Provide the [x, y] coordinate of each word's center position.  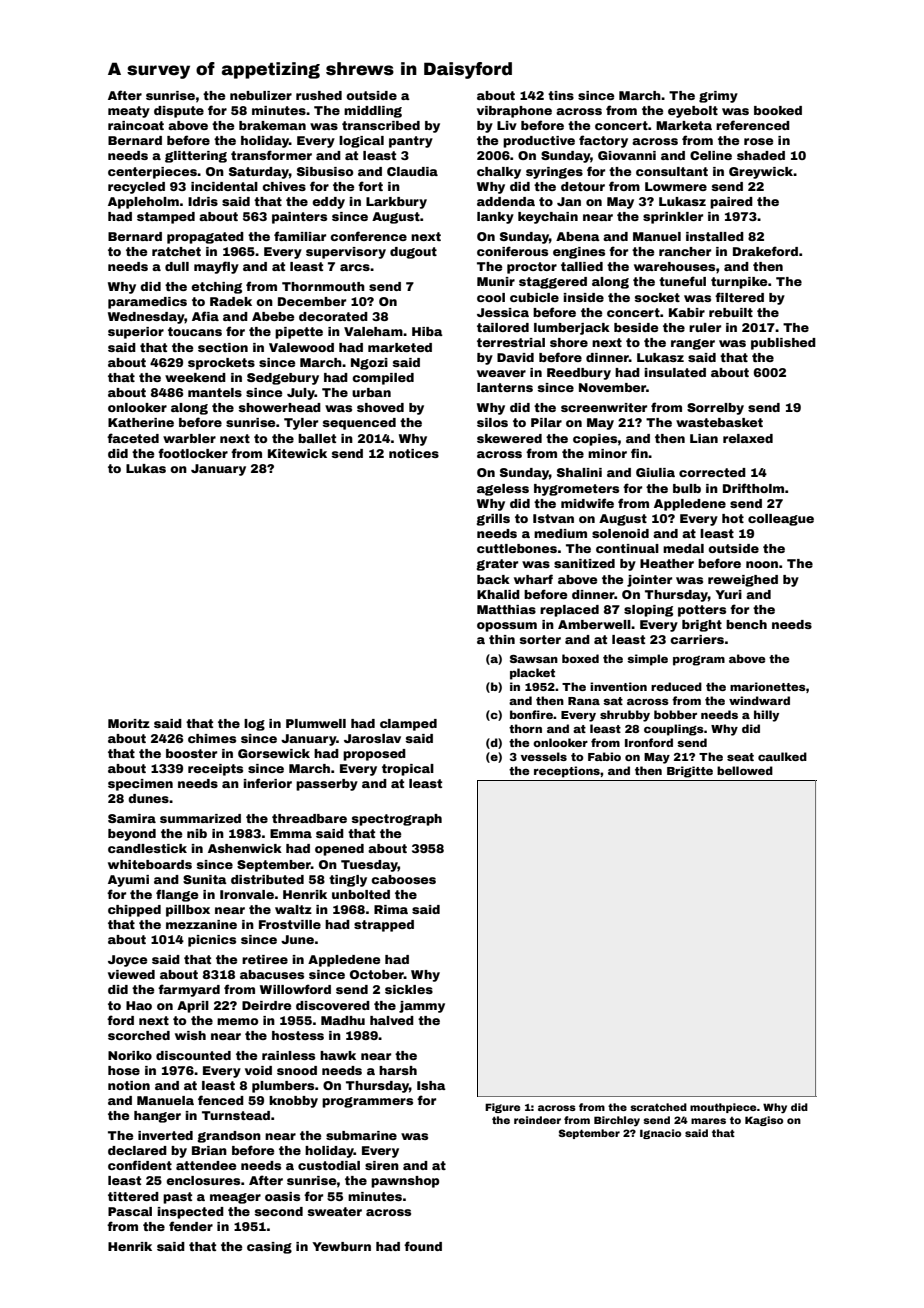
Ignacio [660, 1134]
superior [136, 333]
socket [657, 297]
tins [561, 95]
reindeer [537, 1120]
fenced [221, 1100]
